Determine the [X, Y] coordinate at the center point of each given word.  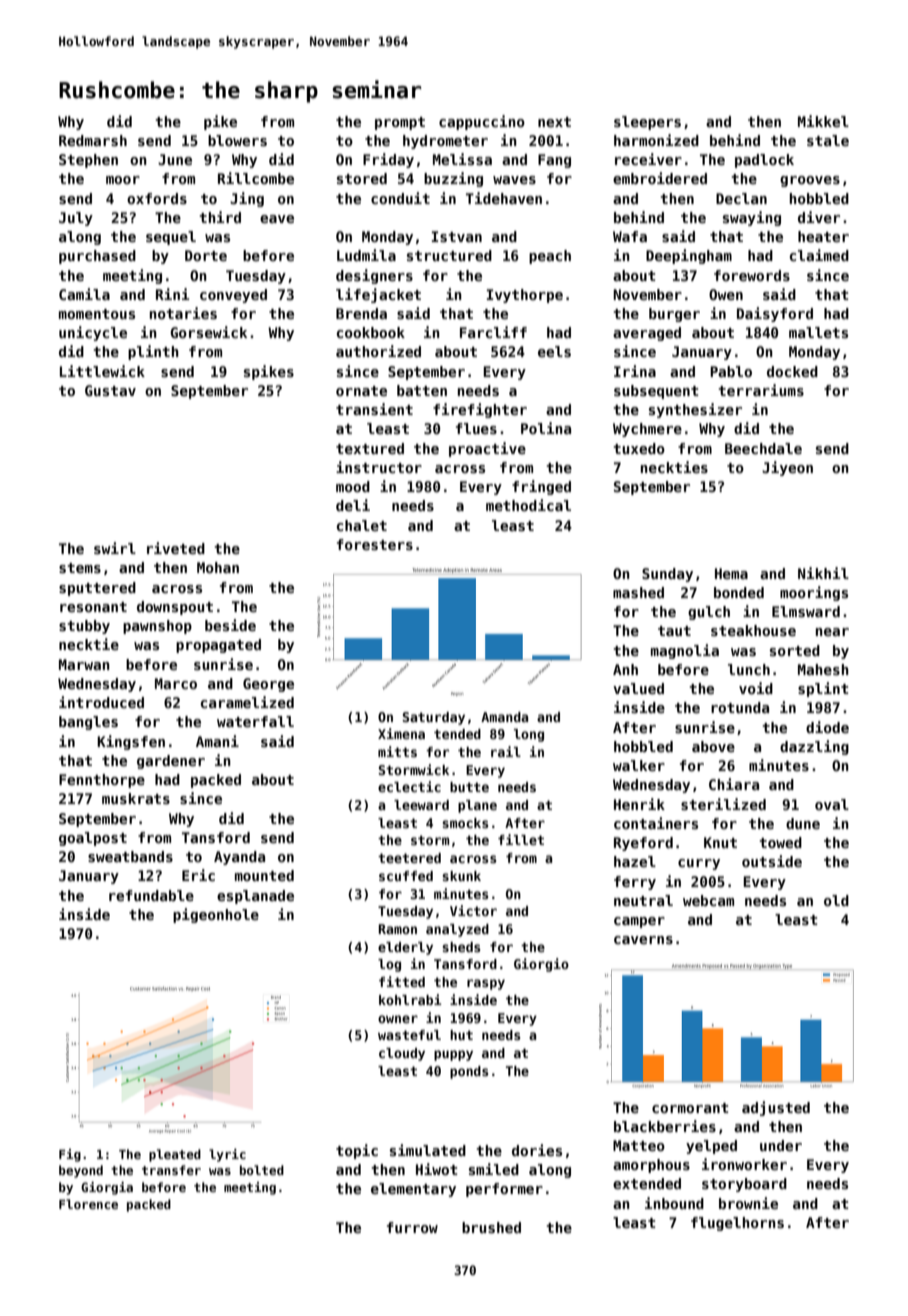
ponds [469, 1072]
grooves [810, 181]
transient [374, 409]
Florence [88, 1204]
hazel [635, 861]
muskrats [136, 798]
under [781, 1145]
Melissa [462, 159]
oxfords [157, 198]
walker [639, 765]
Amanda [504, 717]
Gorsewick [208, 332]
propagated [218, 646]
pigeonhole [216, 915]
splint [823, 689]
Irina [635, 371]
